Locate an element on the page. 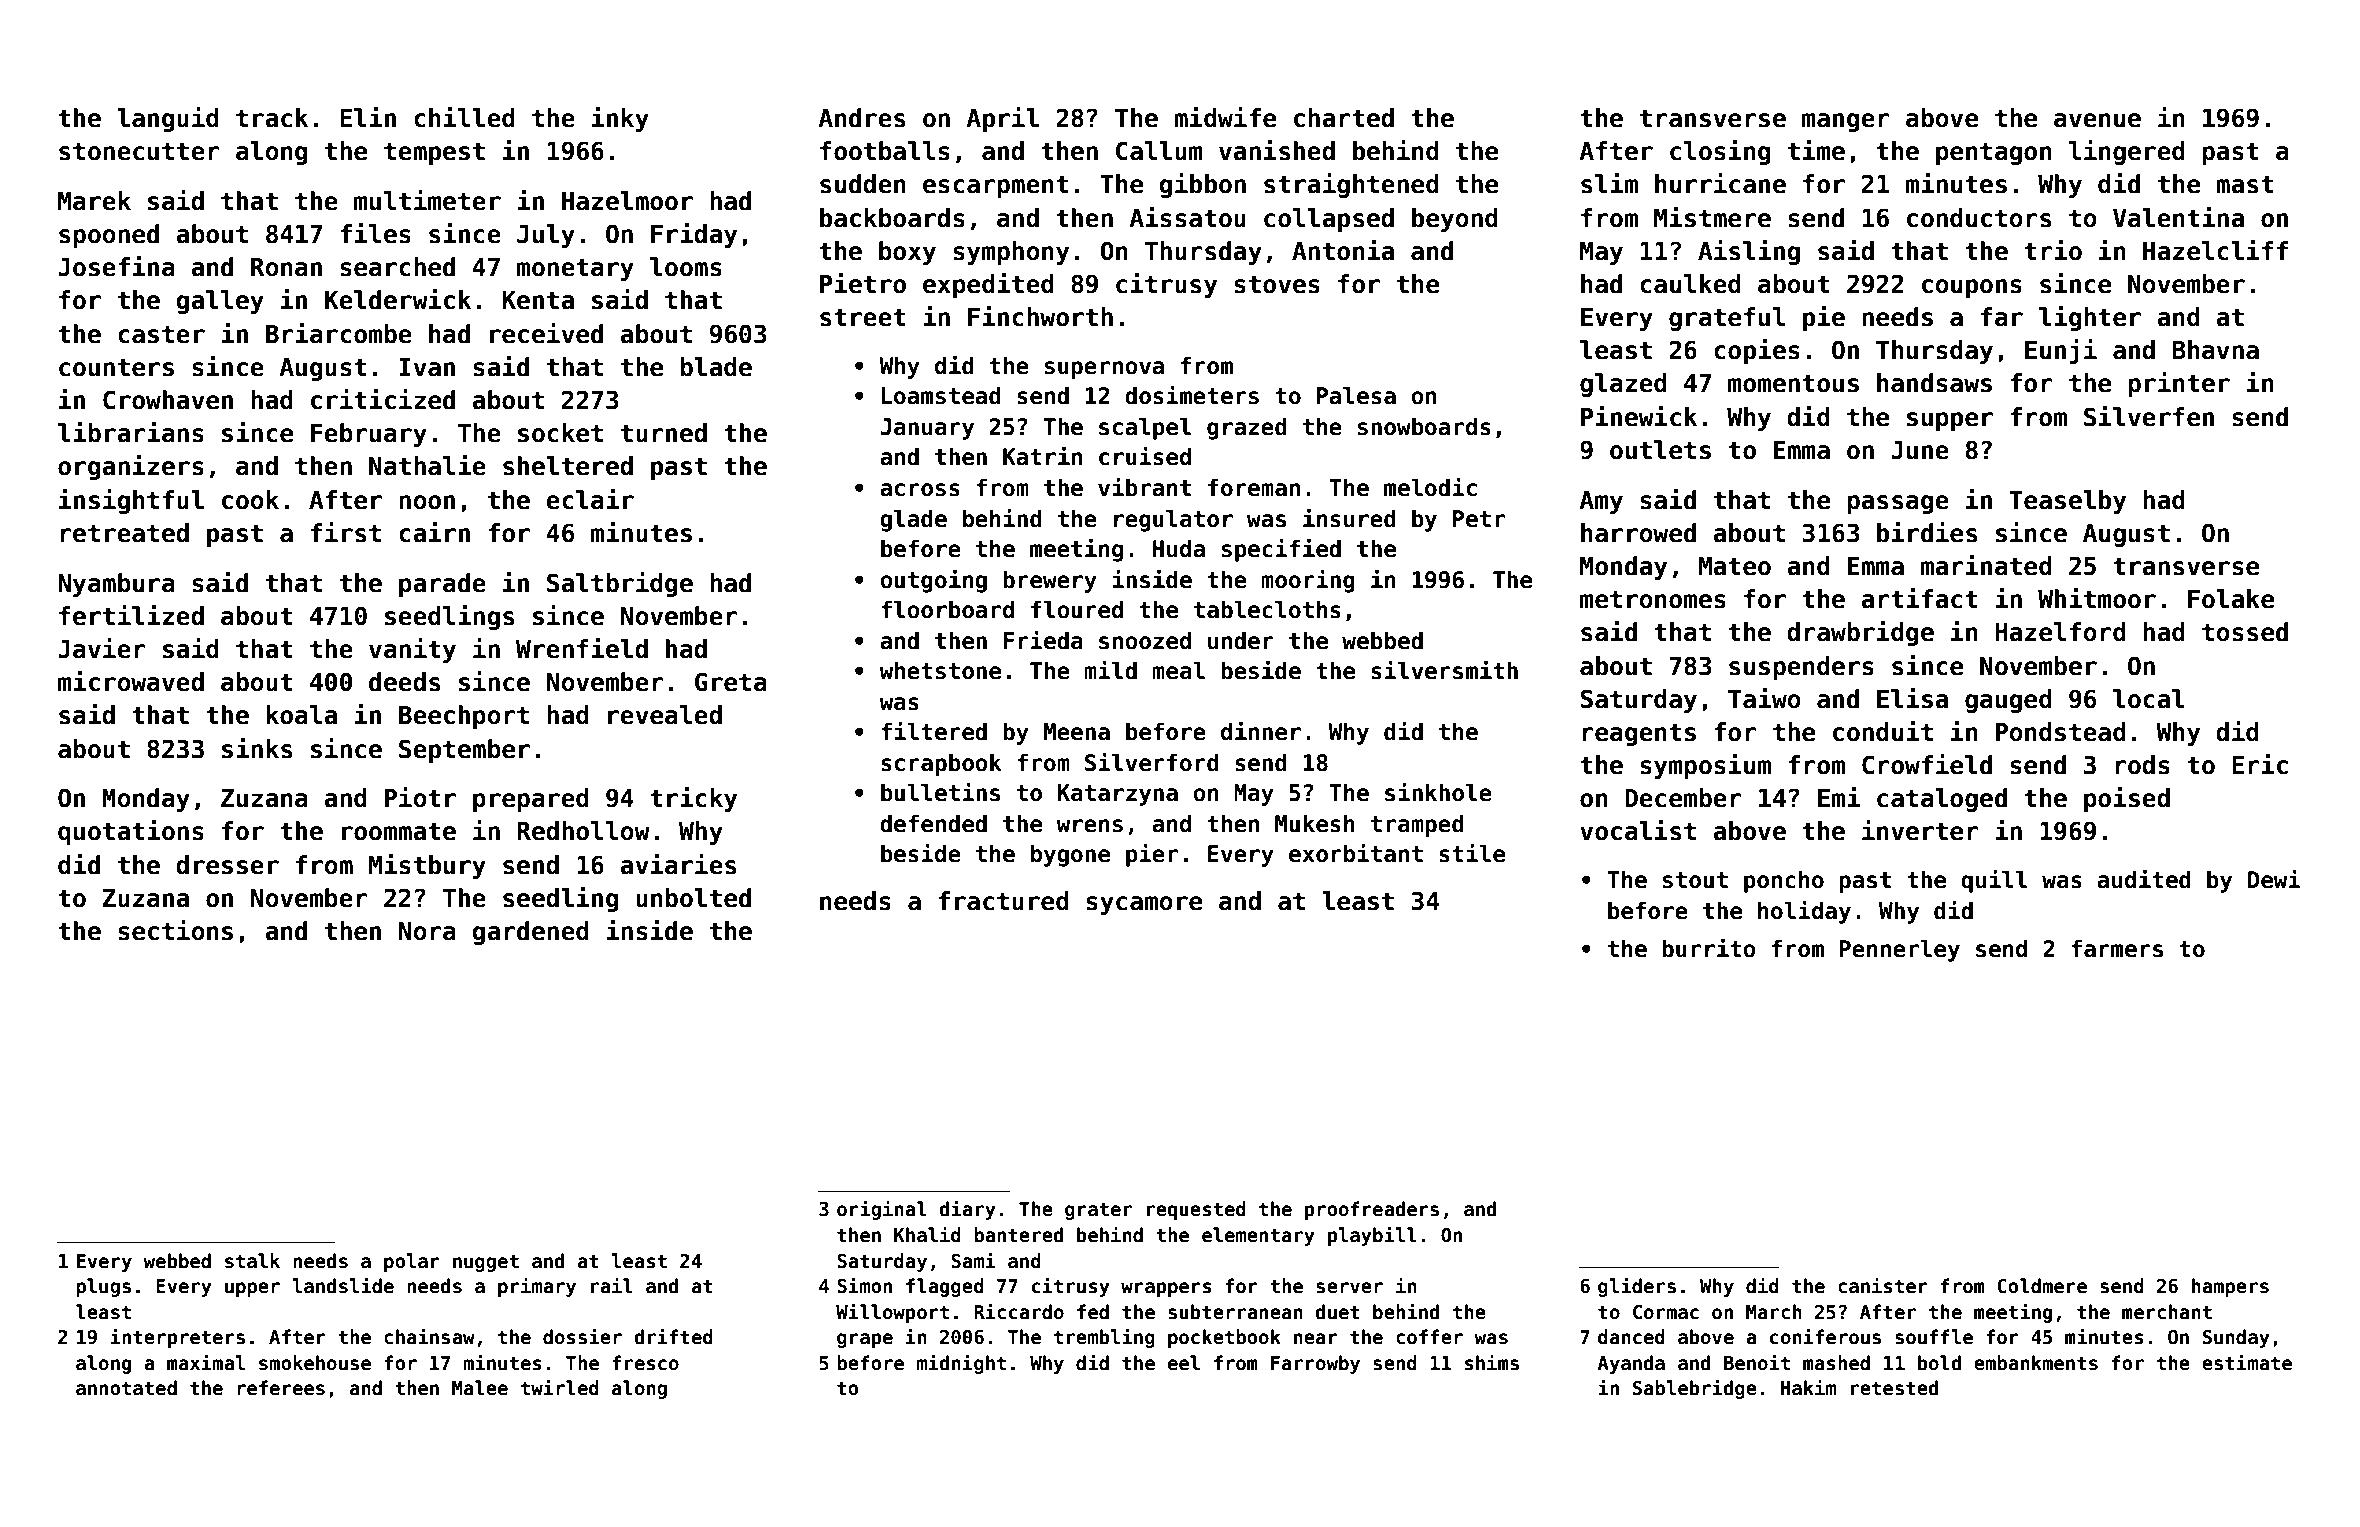 The width and height of the page is (2360, 1527). eclair is located at coordinates (590, 499).
